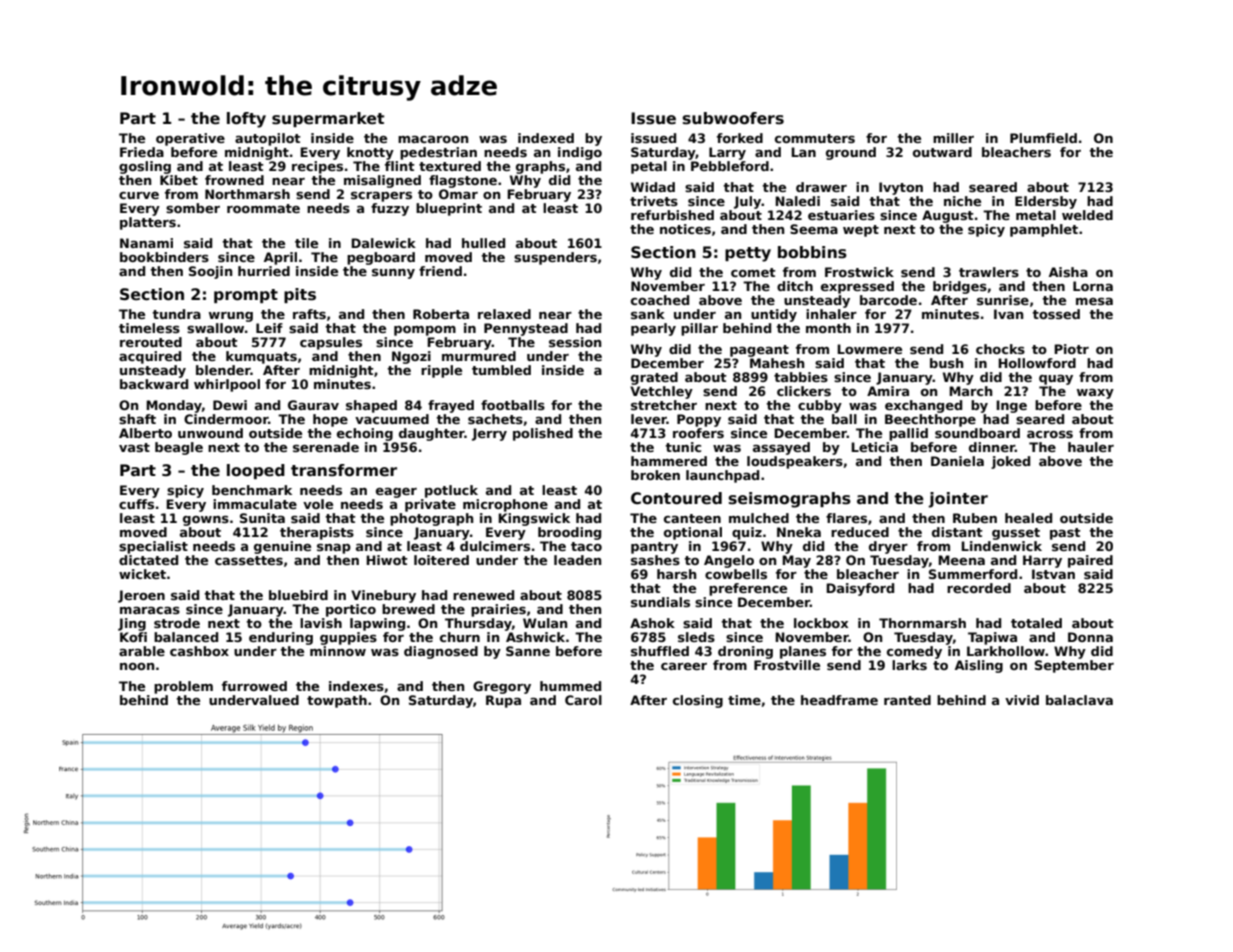 The height and width of the document is (952, 1233). What do you see at coordinates (923, 406) in the document?
I see `exchanged` at bounding box center [923, 406].
